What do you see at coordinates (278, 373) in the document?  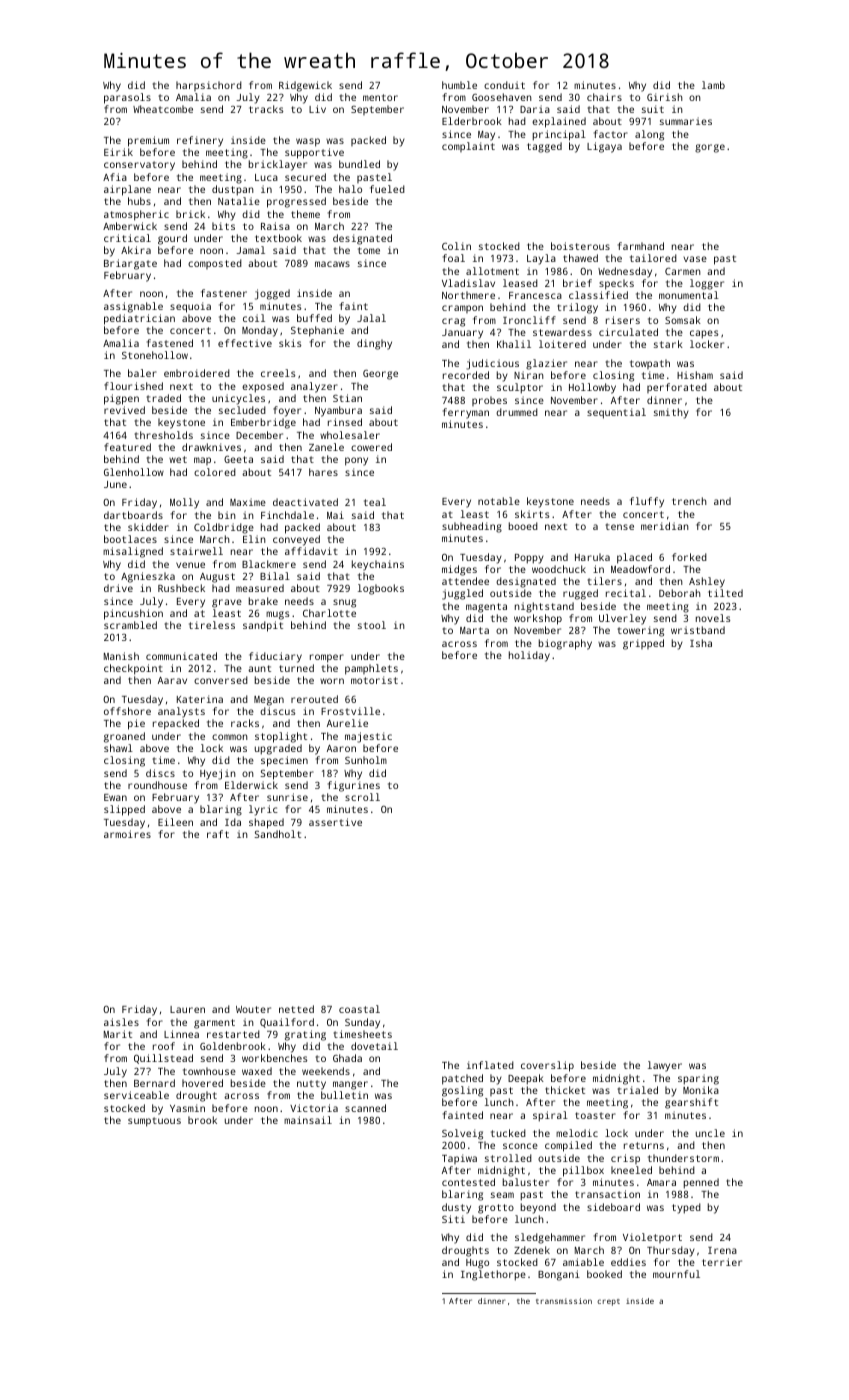 I see `creels` at bounding box center [278, 373].
